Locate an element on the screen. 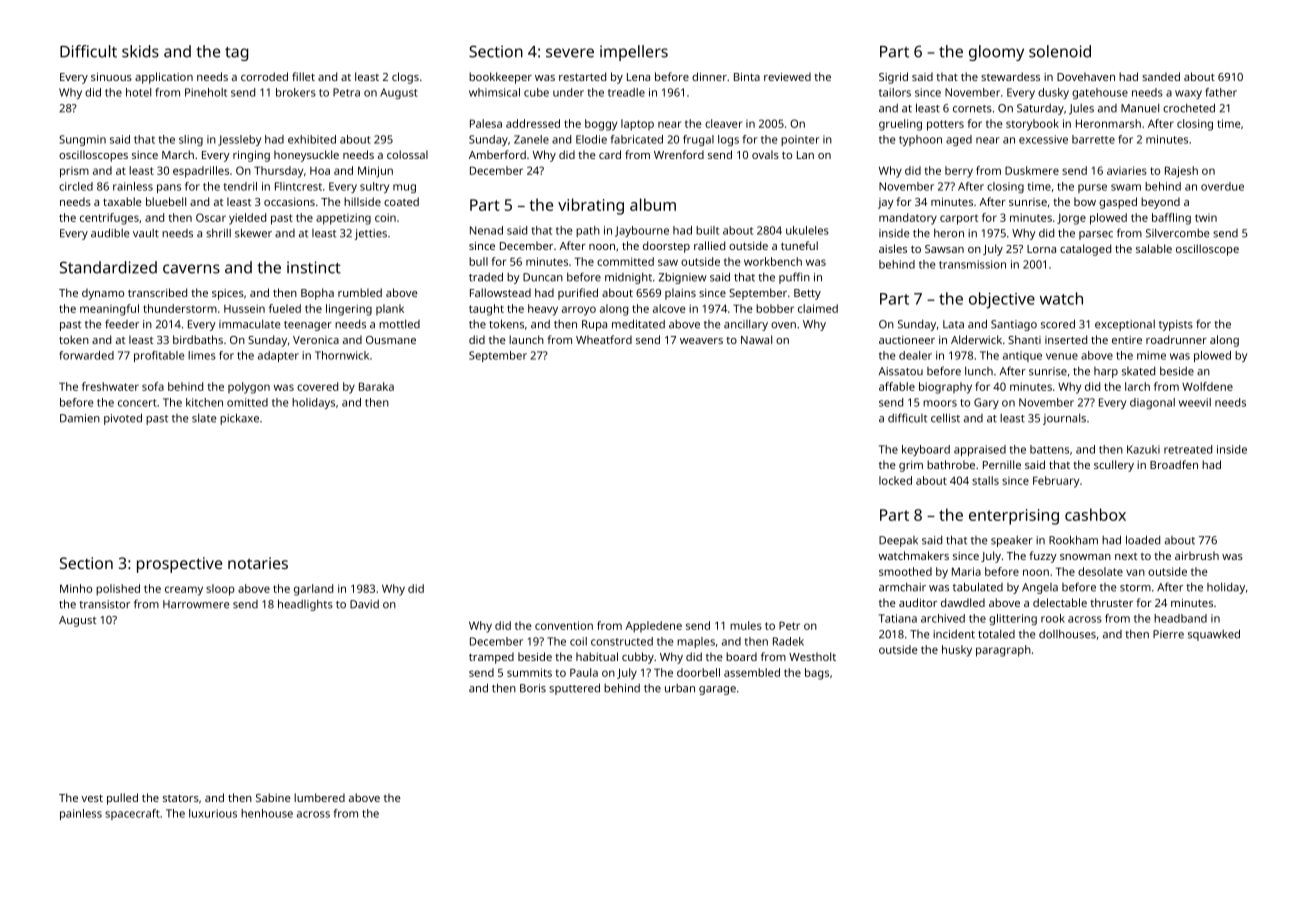 This screenshot has height=924, width=1308. convention is located at coordinates (564, 625).
